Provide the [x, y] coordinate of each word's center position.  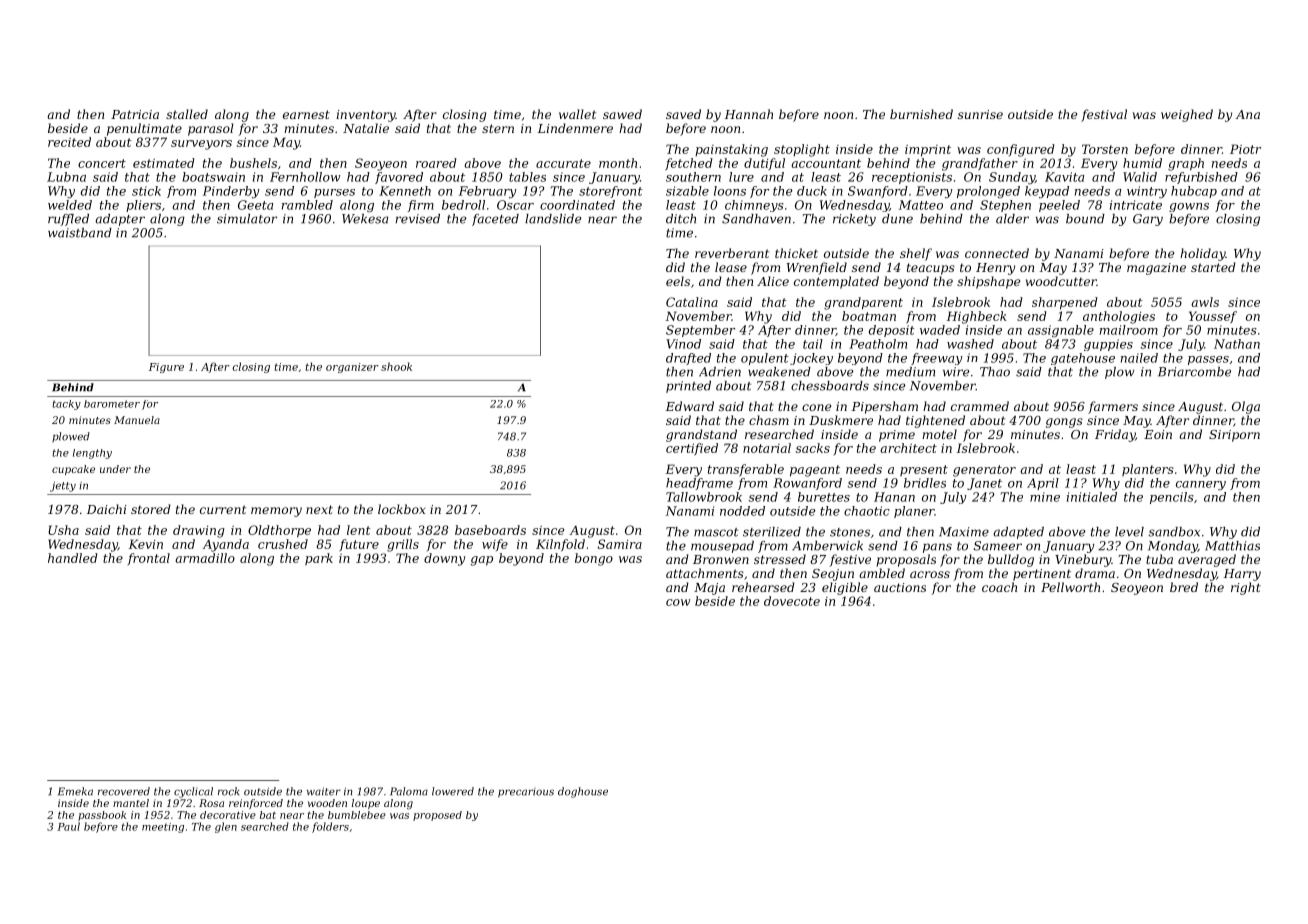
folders [330, 827]
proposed [437, 816]
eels [678, 281]
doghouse [583, 792]
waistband [80, 233]
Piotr [1245, 149]
